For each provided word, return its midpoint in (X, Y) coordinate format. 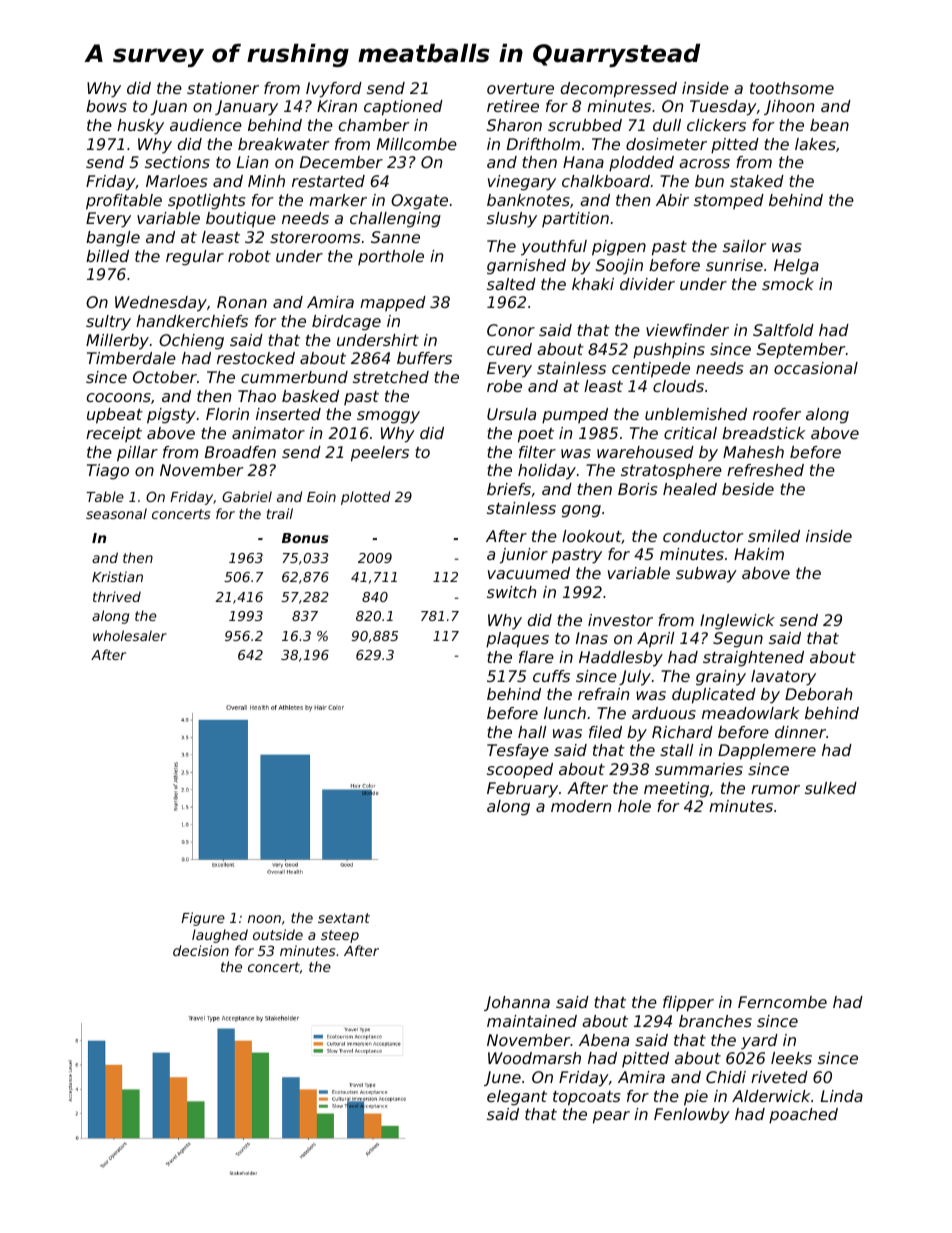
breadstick (763, 433)
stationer (223, 88)
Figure (203, 919)
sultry (108, 323)
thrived (117, 596)
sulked (831, 788)
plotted (365, 498)
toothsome (792, 88)
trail (280, 513)
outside (278, 934)
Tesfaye (518, 752)
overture (520, 88)
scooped (520, 770)
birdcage (346, 323)
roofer (777, 414)
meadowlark (750, 713)
